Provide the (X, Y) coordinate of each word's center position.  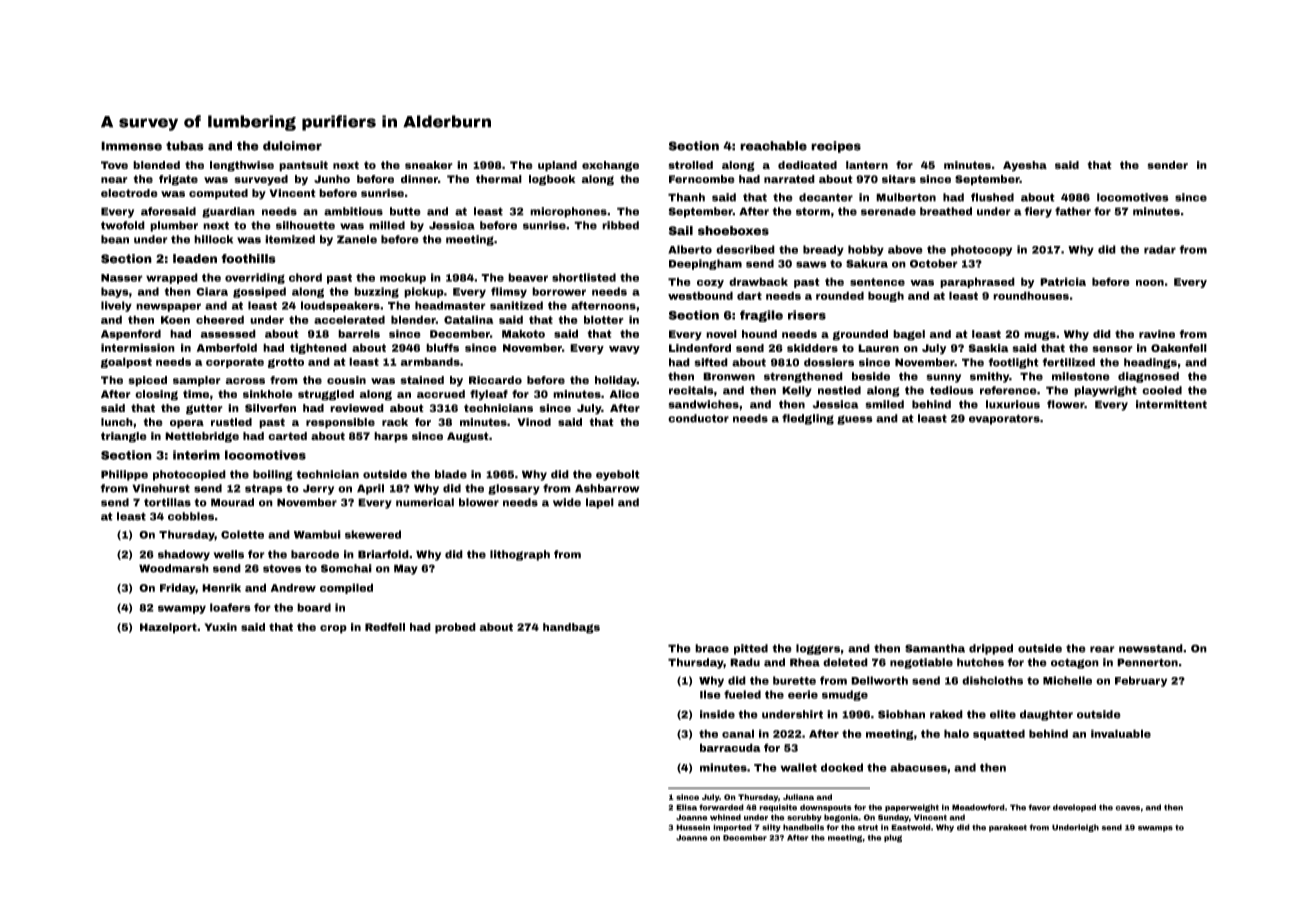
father (1073, 211)
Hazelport (168, 628)
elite (1003, 714)
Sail (681, 230)
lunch (117, 422)
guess (855, 420)
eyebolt (618, 475)
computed (218, 194)
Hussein (693, 827)
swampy (182, 609)
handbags (571, 628)
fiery (1038, 212)
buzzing (376, 292)
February (1141, 681)
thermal (499, 179)
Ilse (710, 694)
